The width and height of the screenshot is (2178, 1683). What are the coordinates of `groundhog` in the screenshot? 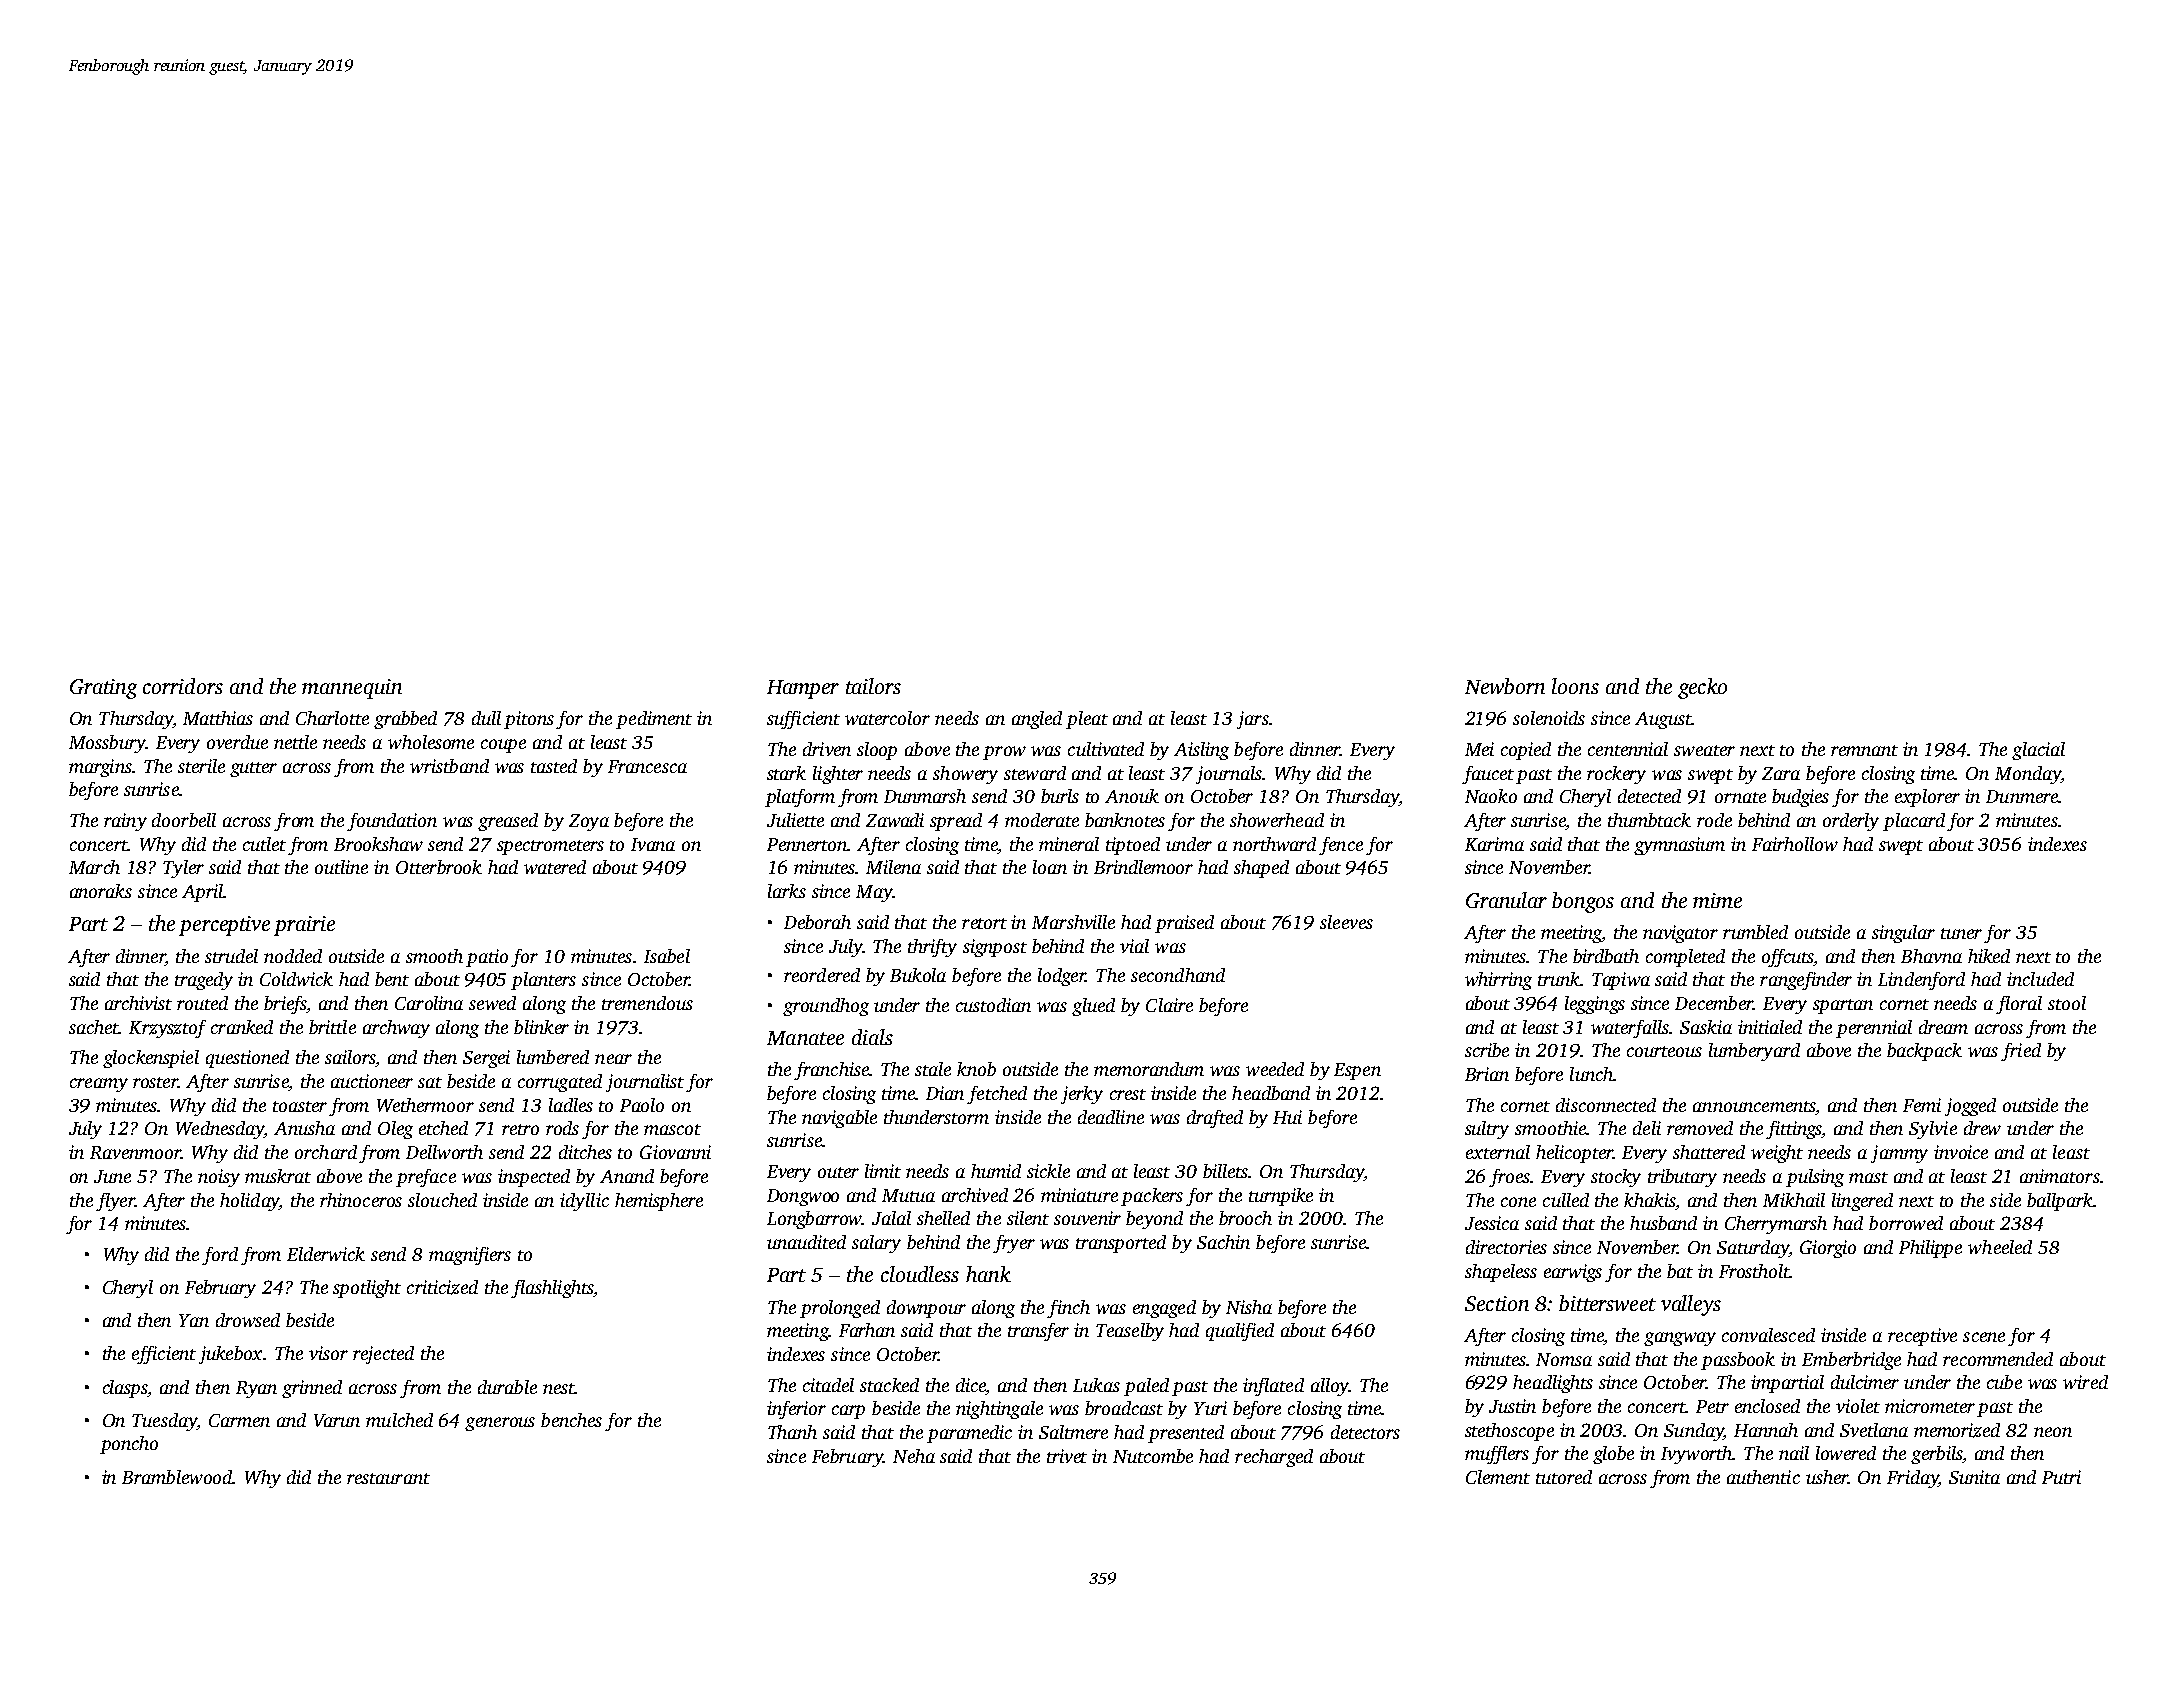 It's located at (826, 1007).
